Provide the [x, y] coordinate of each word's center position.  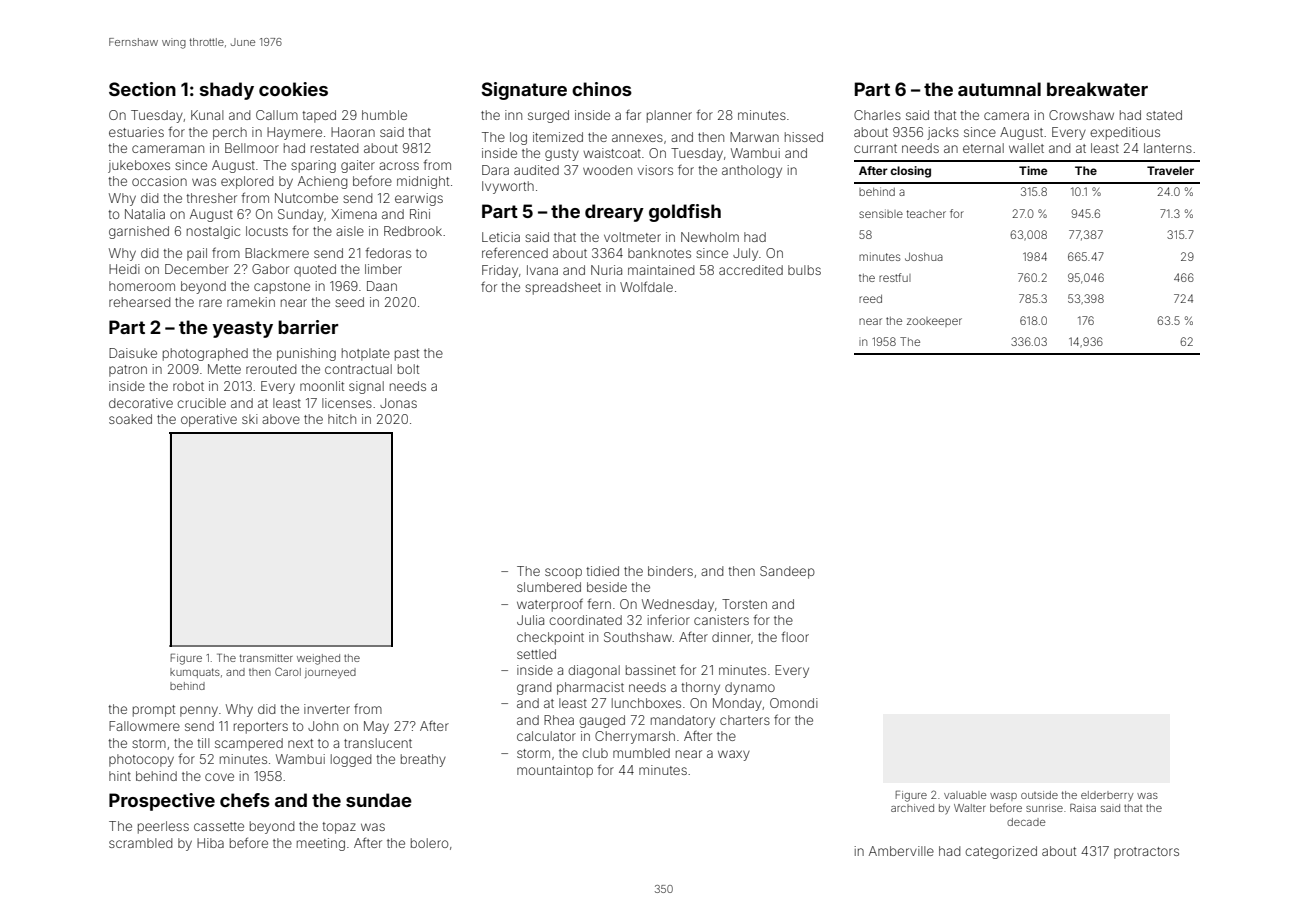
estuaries [136, 132]
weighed [318, 659]
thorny [700, 688]
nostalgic [213, 232]
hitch [342, 419]
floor [795, 636]
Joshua [924, 257]
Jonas [398, 403]
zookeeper [934, 322]
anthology [752, 171]
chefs [245, 800]
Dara [495, 170]
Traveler [1170, 170]
